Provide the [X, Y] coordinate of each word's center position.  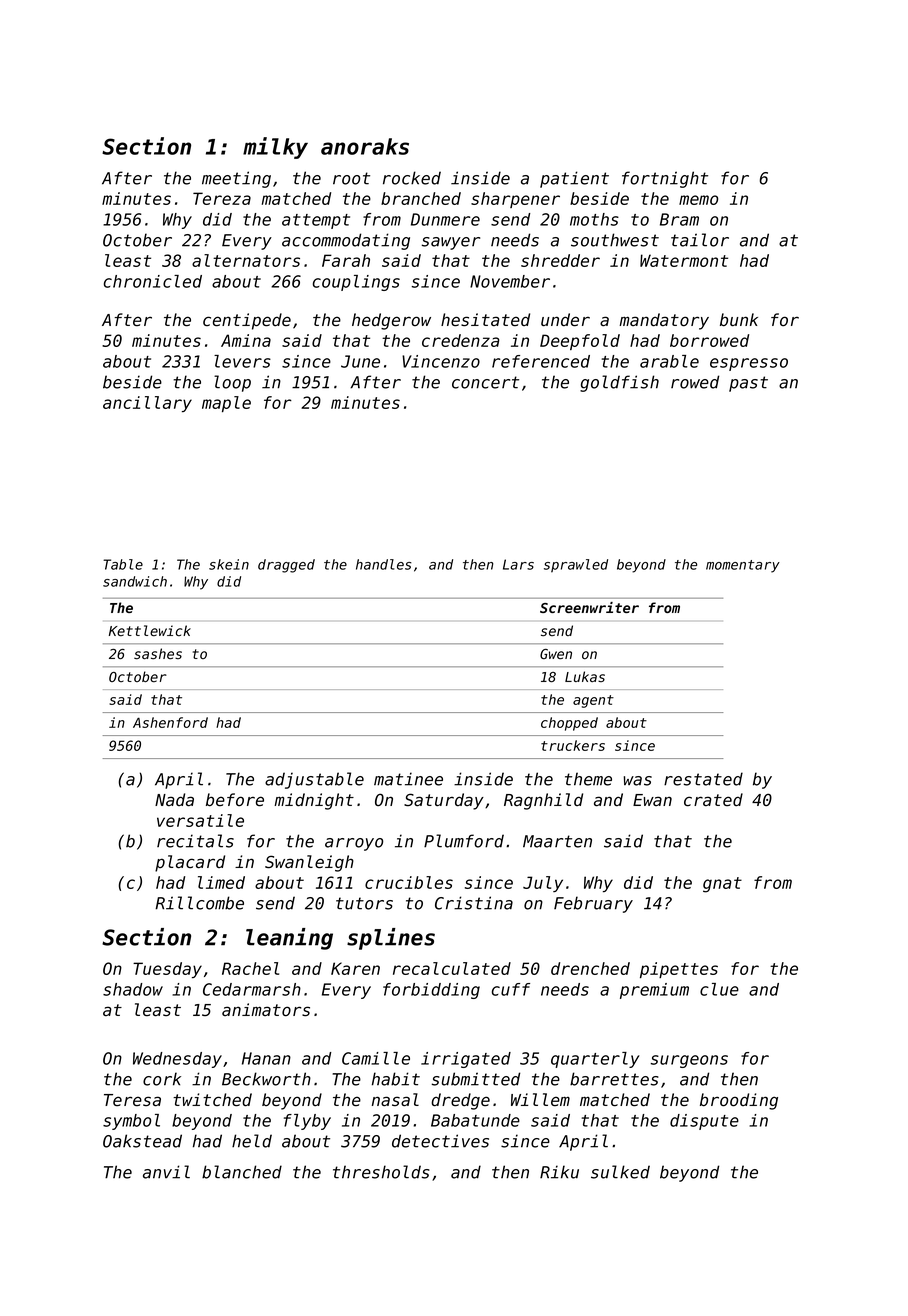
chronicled [153, 281]
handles [383, 564]
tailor [700, 240]
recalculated [452, 968]
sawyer [451, 243]
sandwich [135, 581]
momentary [743, 566]
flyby [307, 1122]
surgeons [689, 1061]
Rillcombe [199, 903]
